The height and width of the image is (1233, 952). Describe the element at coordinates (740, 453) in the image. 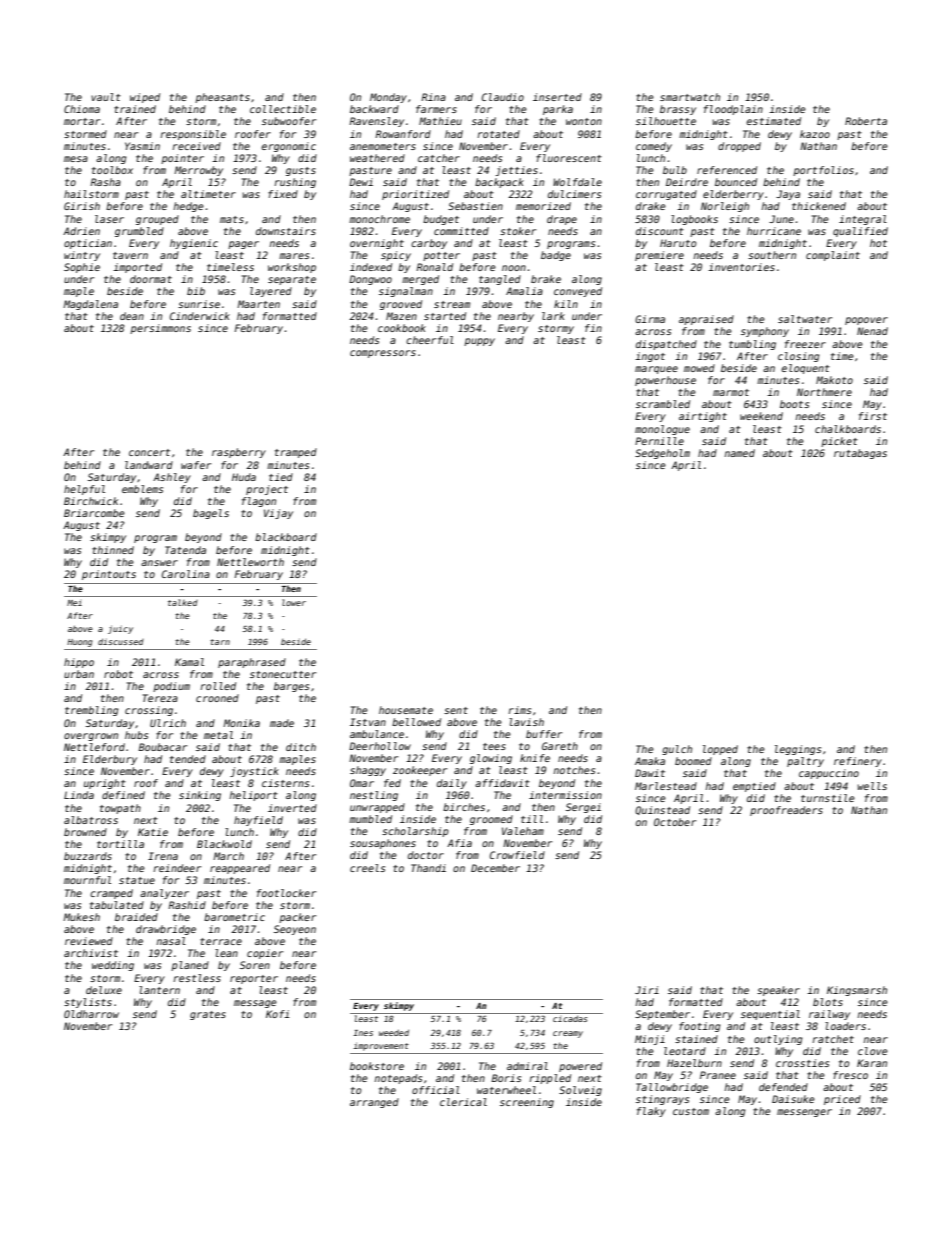

I see `named` at that location.
